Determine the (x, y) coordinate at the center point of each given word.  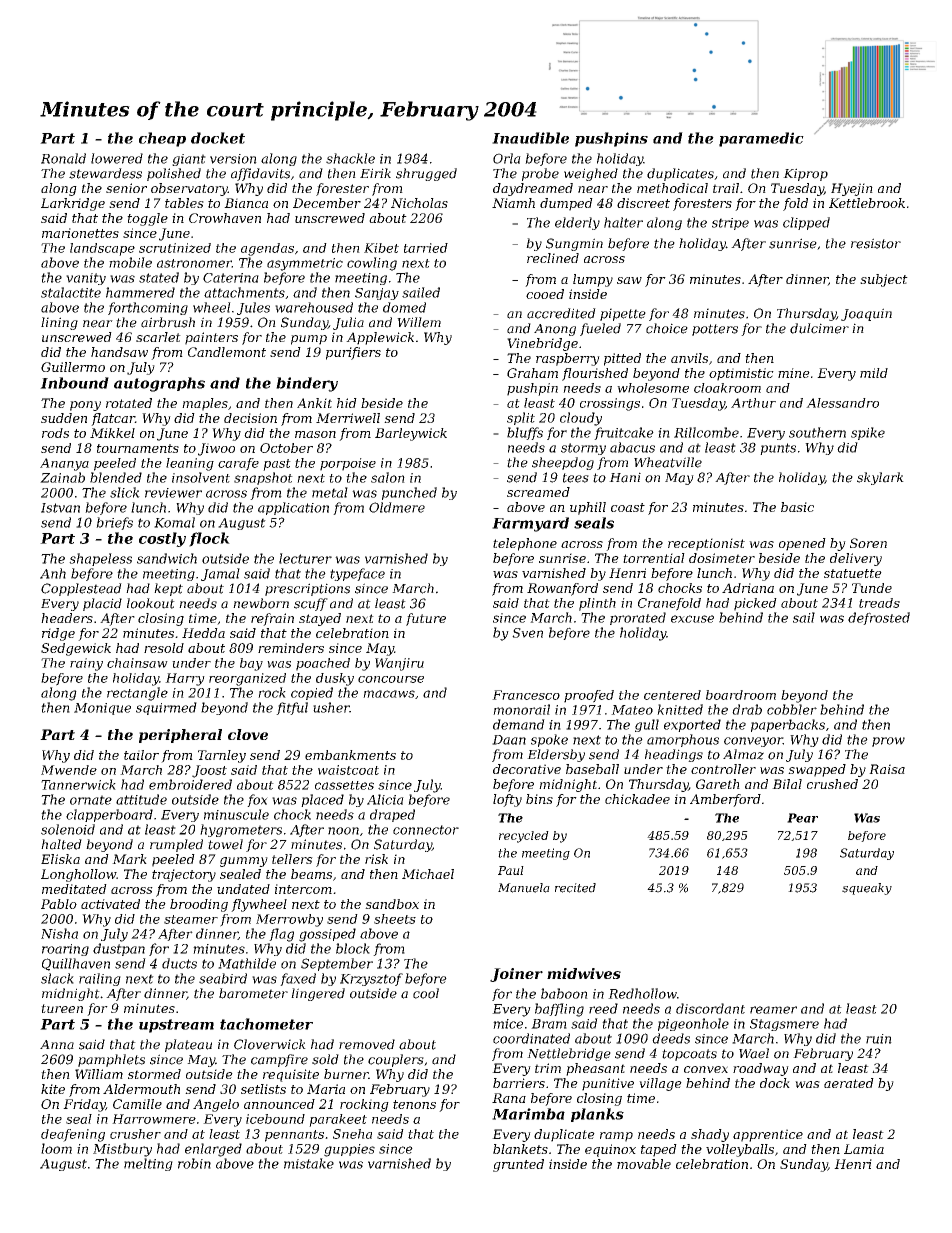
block (353, 948)
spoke (549, 740)
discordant (710, 1008)
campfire (279, 1060)
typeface (357, 574)
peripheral (180, 736)
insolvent (201, 477)
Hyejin (852, 189)
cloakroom (727, 388)
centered (672, 695)
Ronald (63, 158)
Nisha (59, 933)
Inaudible (530, 138)
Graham (532, 373)
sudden (64, 418)
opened (802, 544)
